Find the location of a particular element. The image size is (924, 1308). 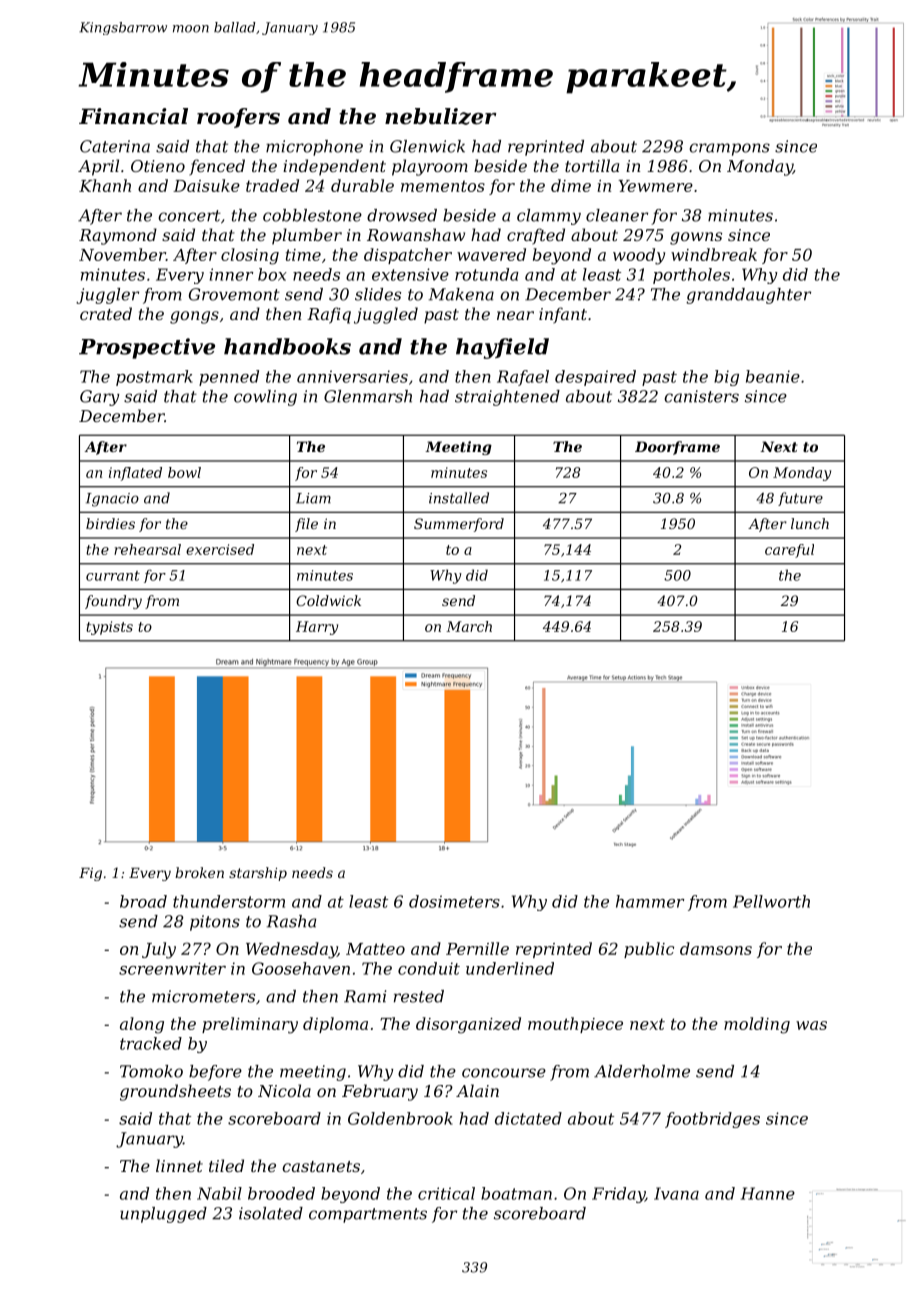

careful is located at coordinates (789, 551).
